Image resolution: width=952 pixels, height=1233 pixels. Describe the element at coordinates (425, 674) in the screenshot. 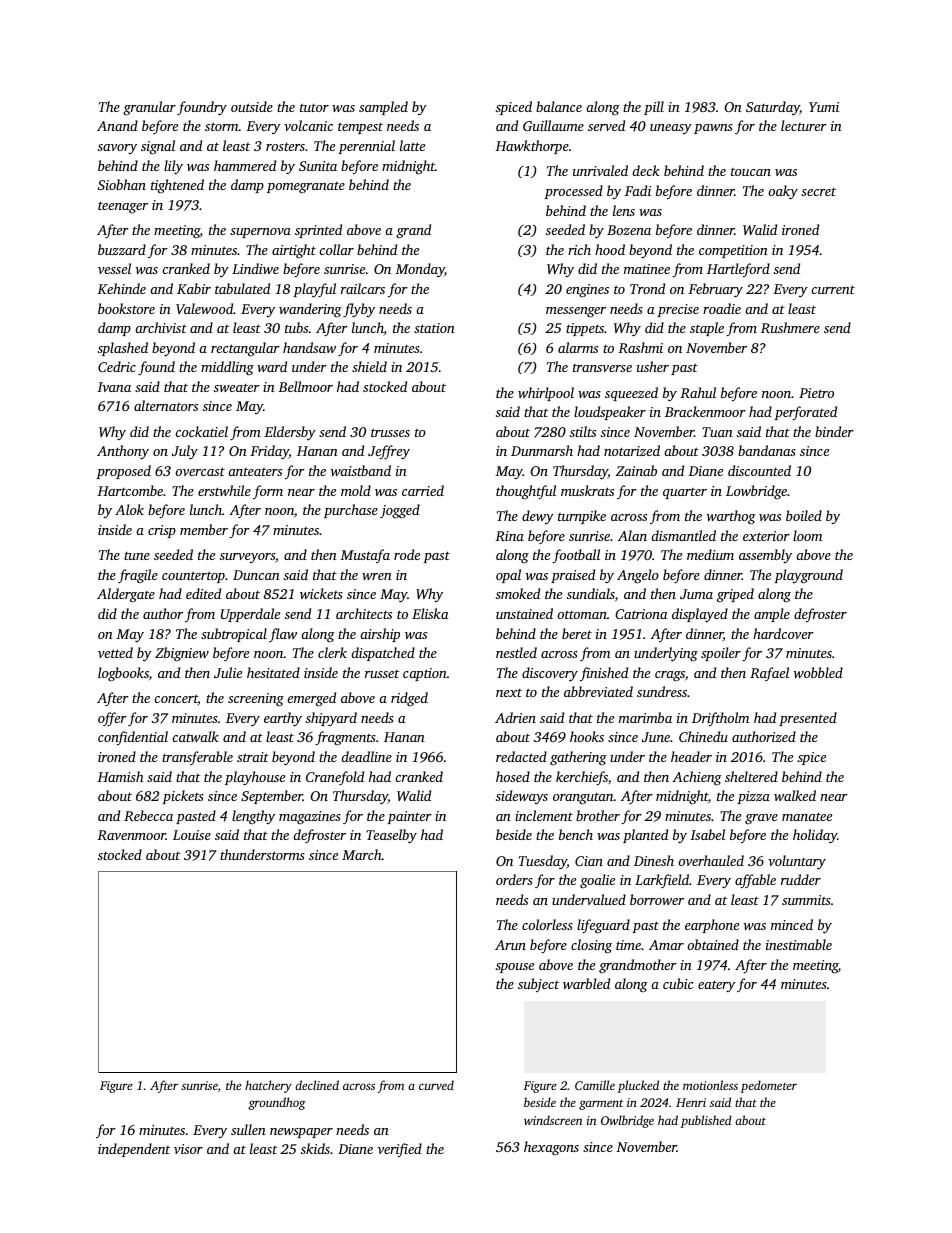

I see `caption` at that location.
